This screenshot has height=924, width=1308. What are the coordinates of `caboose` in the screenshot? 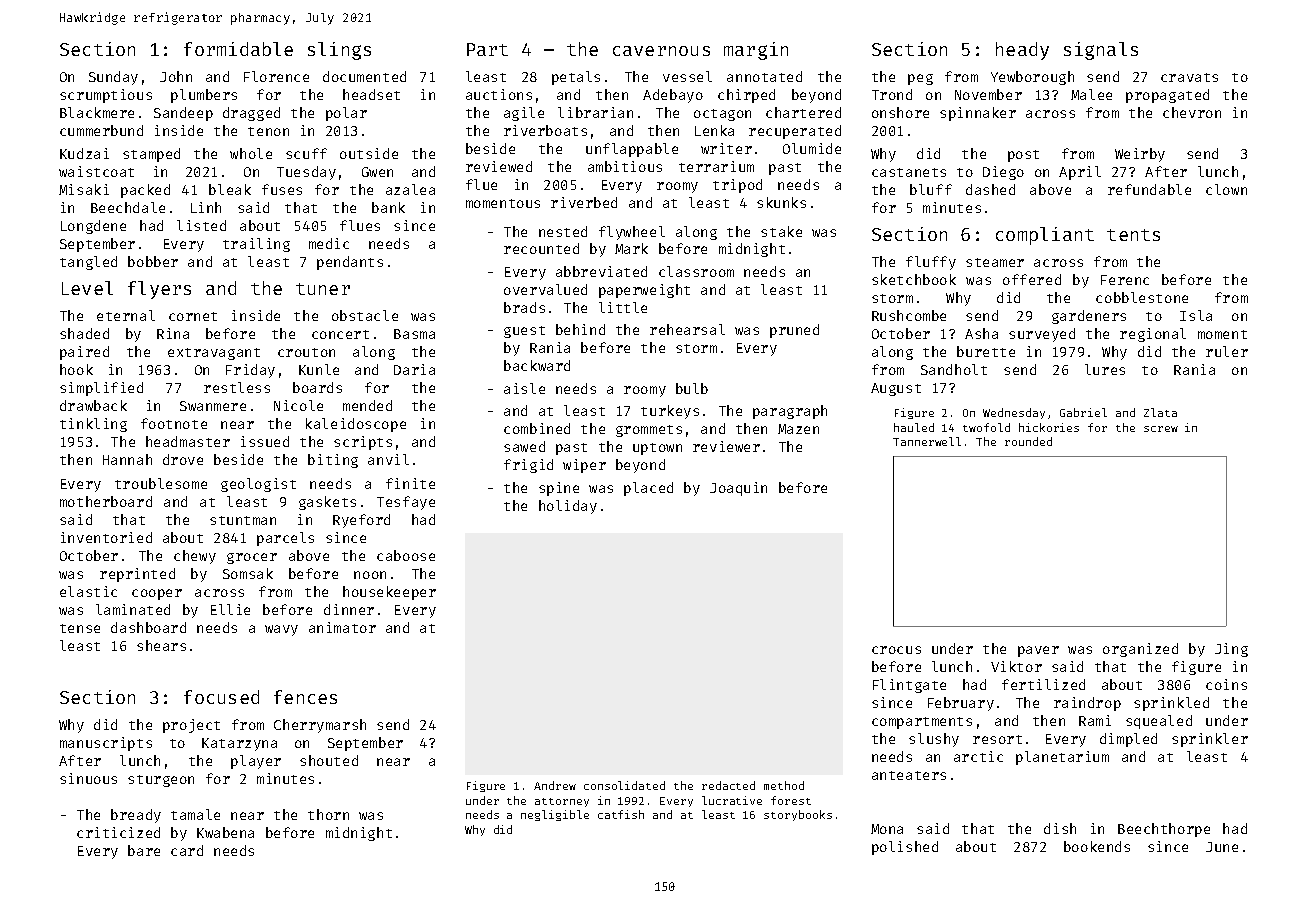 It's located at (406, 555).
